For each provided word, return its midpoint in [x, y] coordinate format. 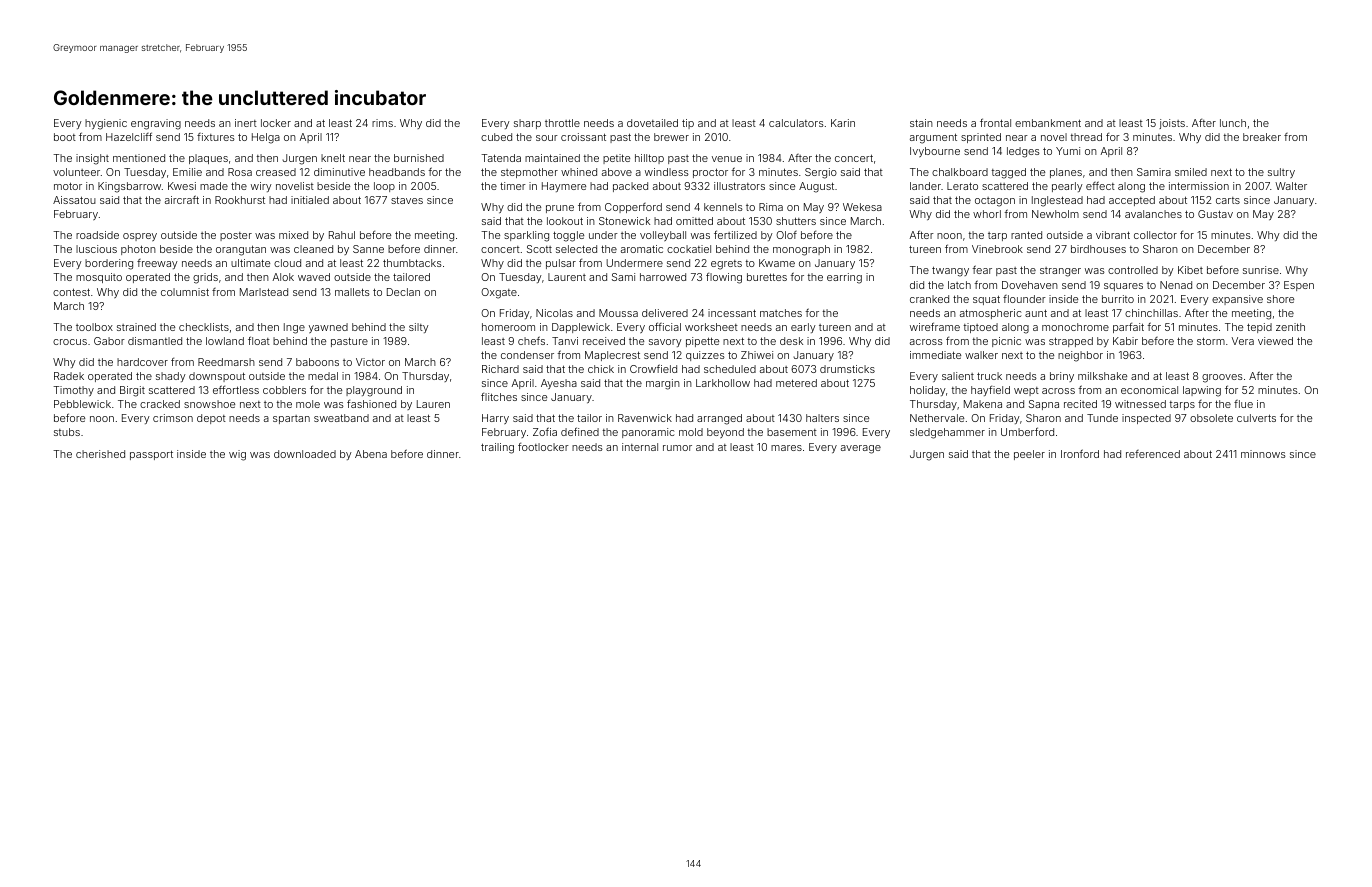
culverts [1256, 418]
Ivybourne [935, 152]
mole [308, 404]
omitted [694, 221]
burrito [1118, 299]
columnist [185, 292]
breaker [1262, 137]
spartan [291, 419]
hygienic [106, 124]
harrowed [663, 277]
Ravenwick [645, 418]
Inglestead [1057, 201]
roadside [97, 235]
